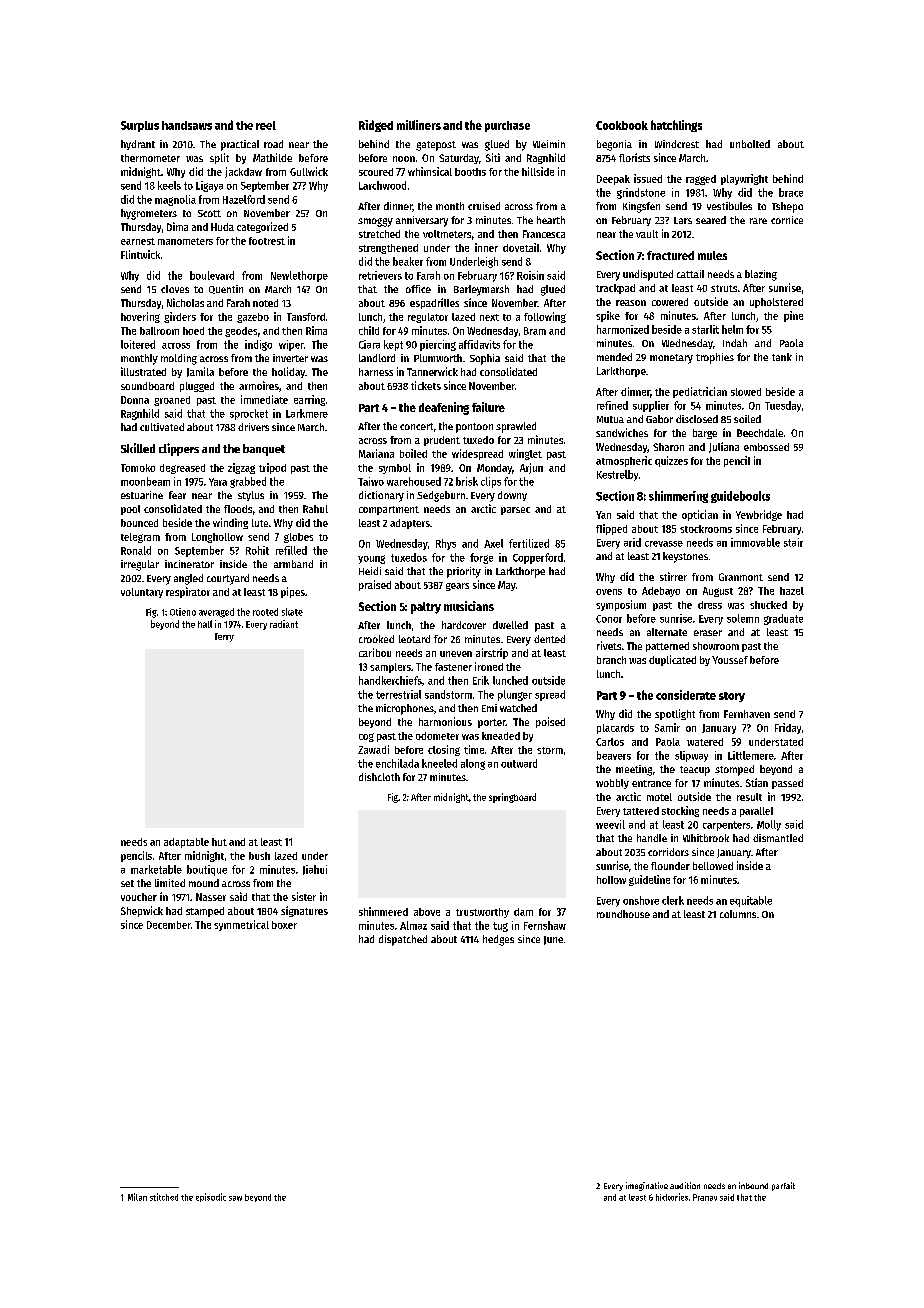 This screenshot has height=1308, width=924. What do you see at coordinates (211, 1197) in the screenshot?
I see `episodic` at bounding box center [211, 1197].
